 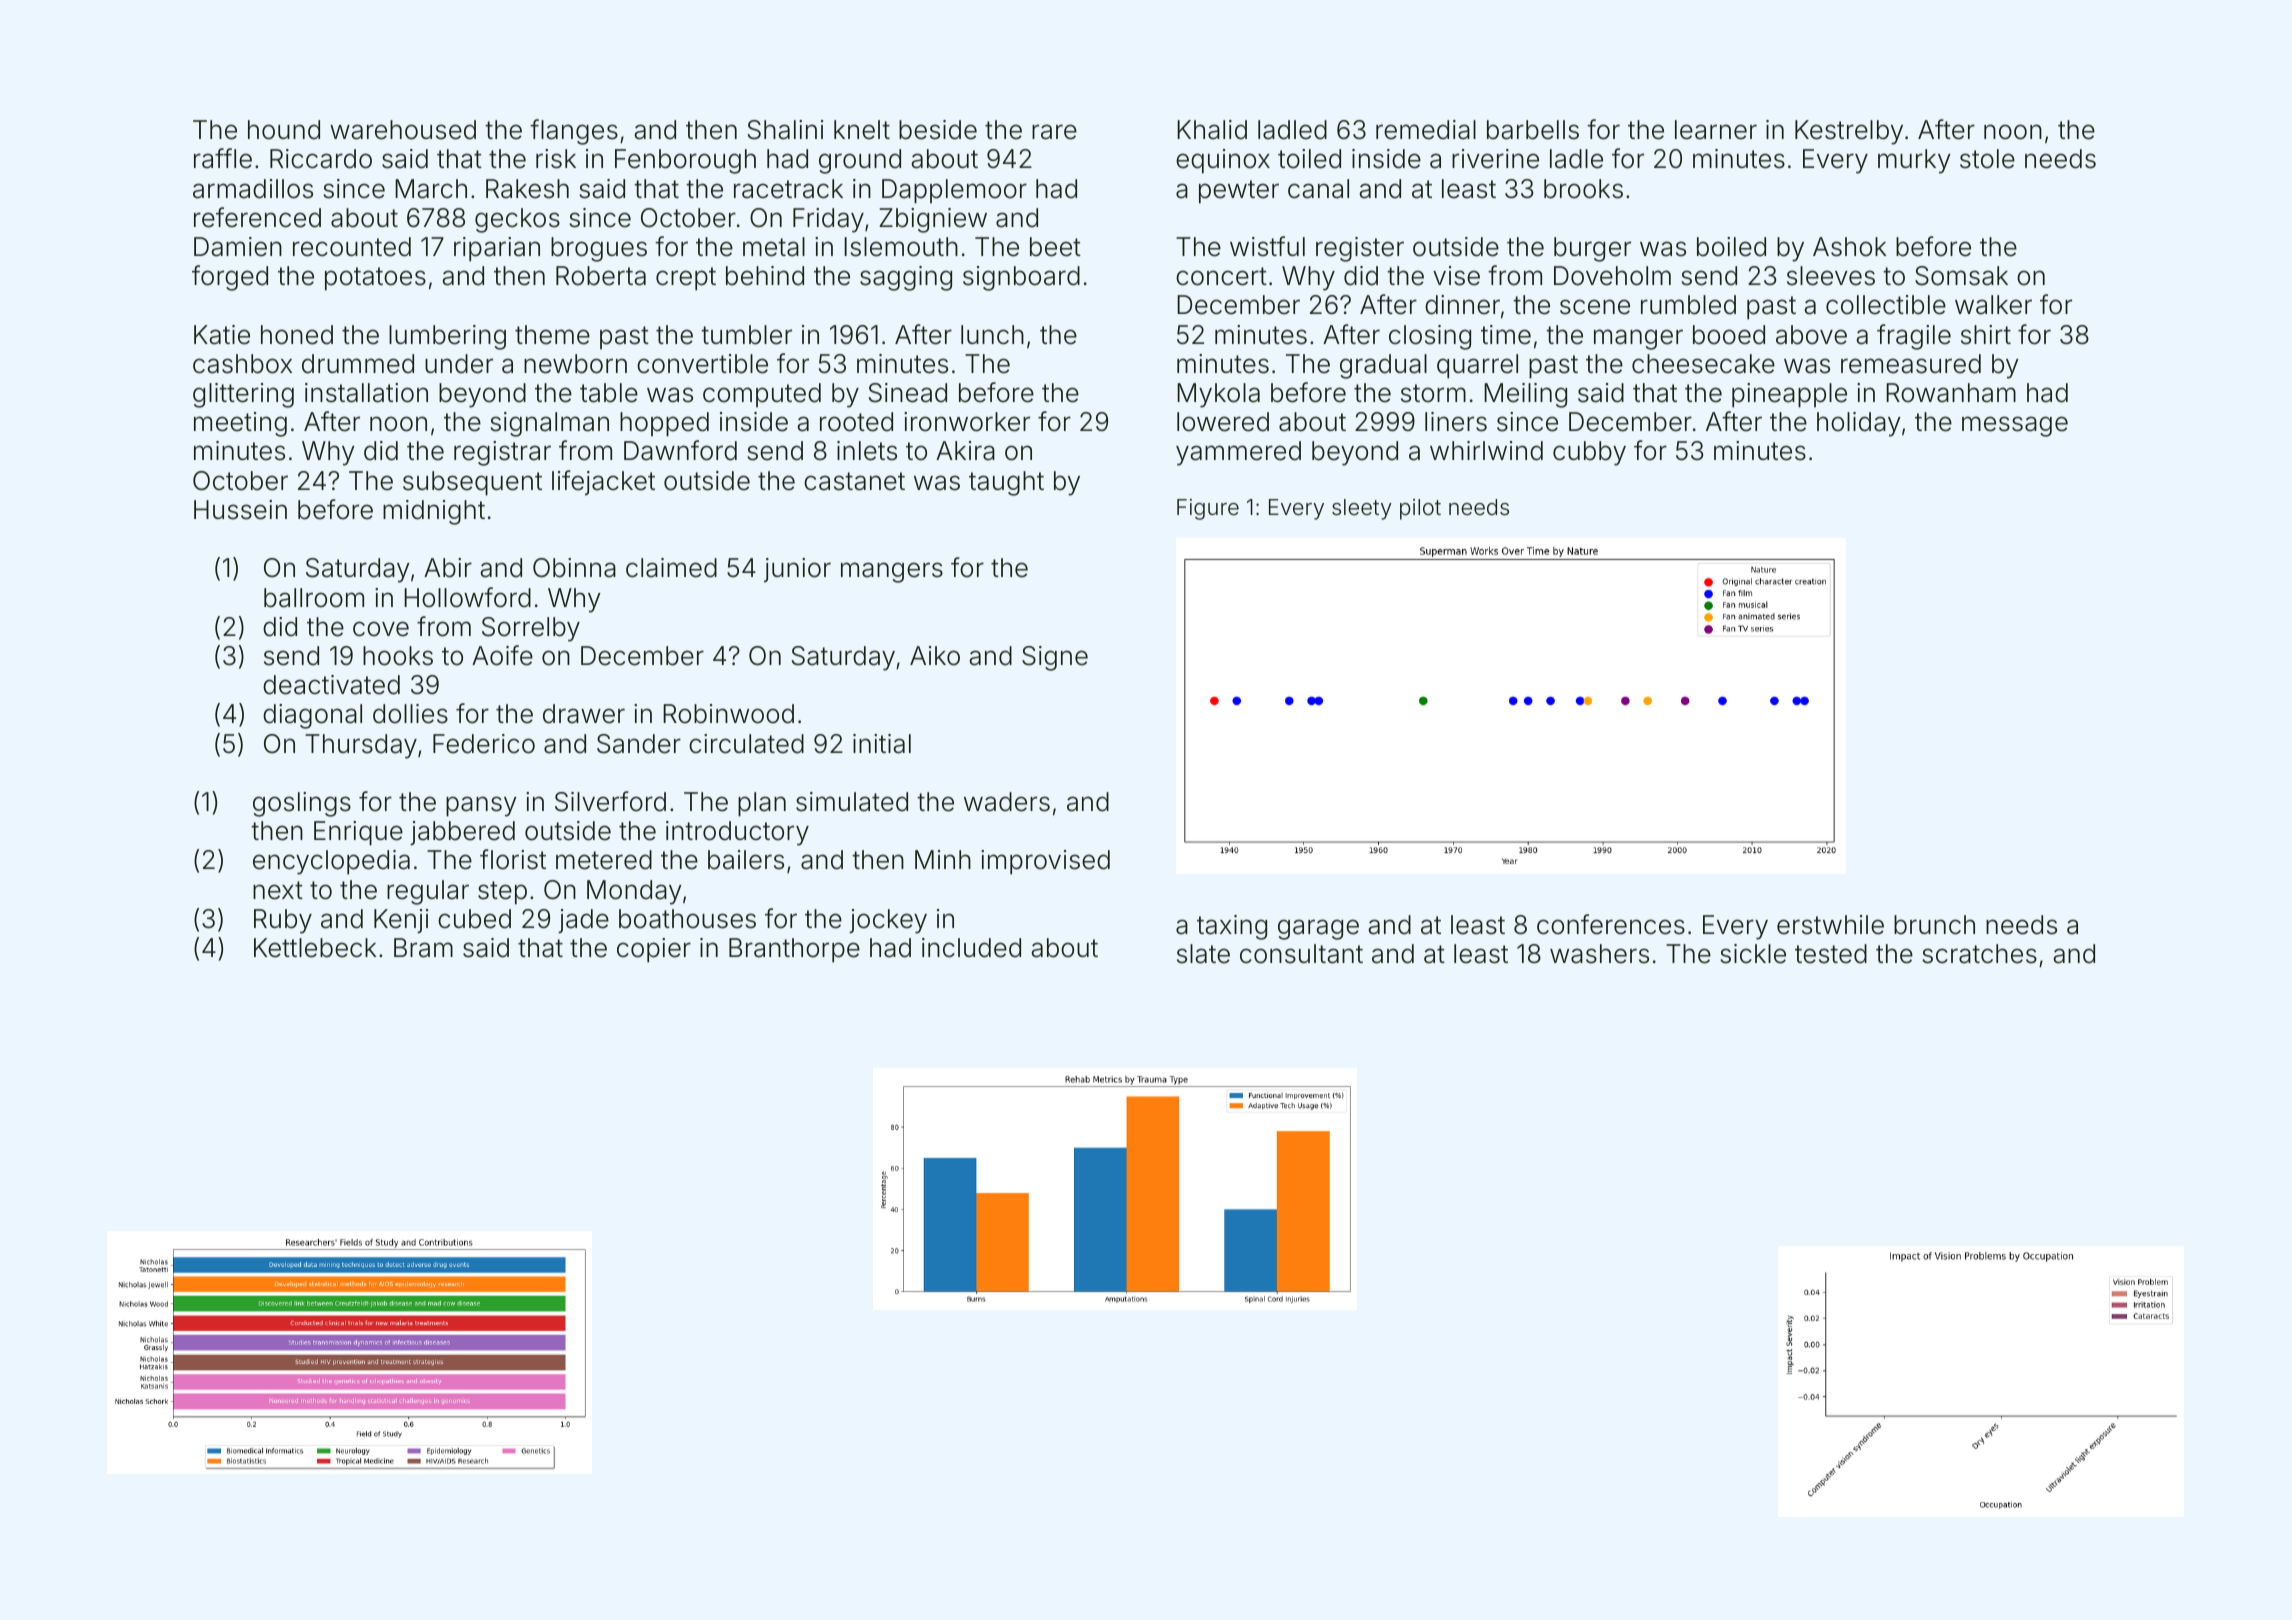 I want to click on Hussein, so click(x=240, y=510).
